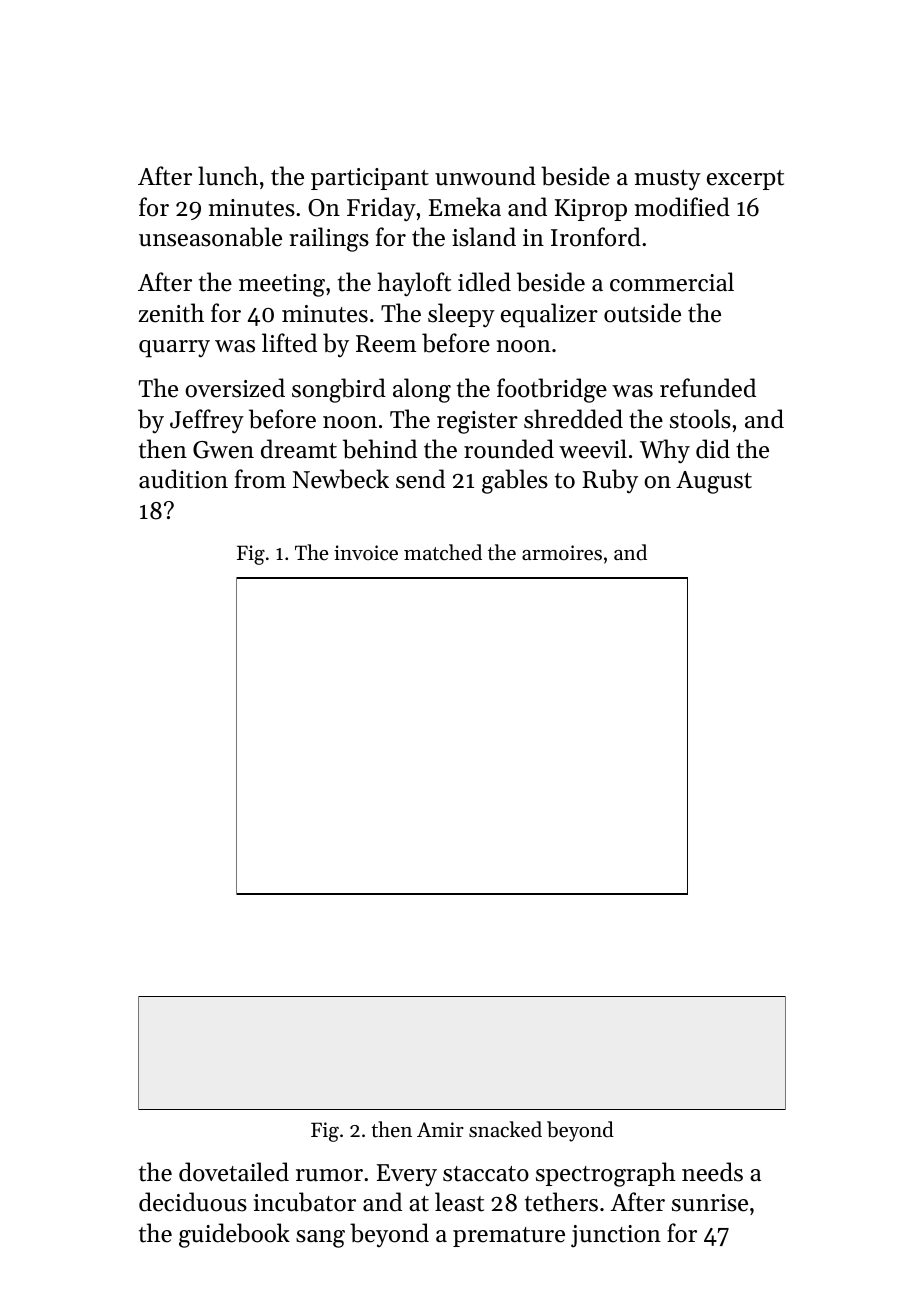 This screenshot has width=924, height=1311. I want to click on excerpt, so click(745, 180).
